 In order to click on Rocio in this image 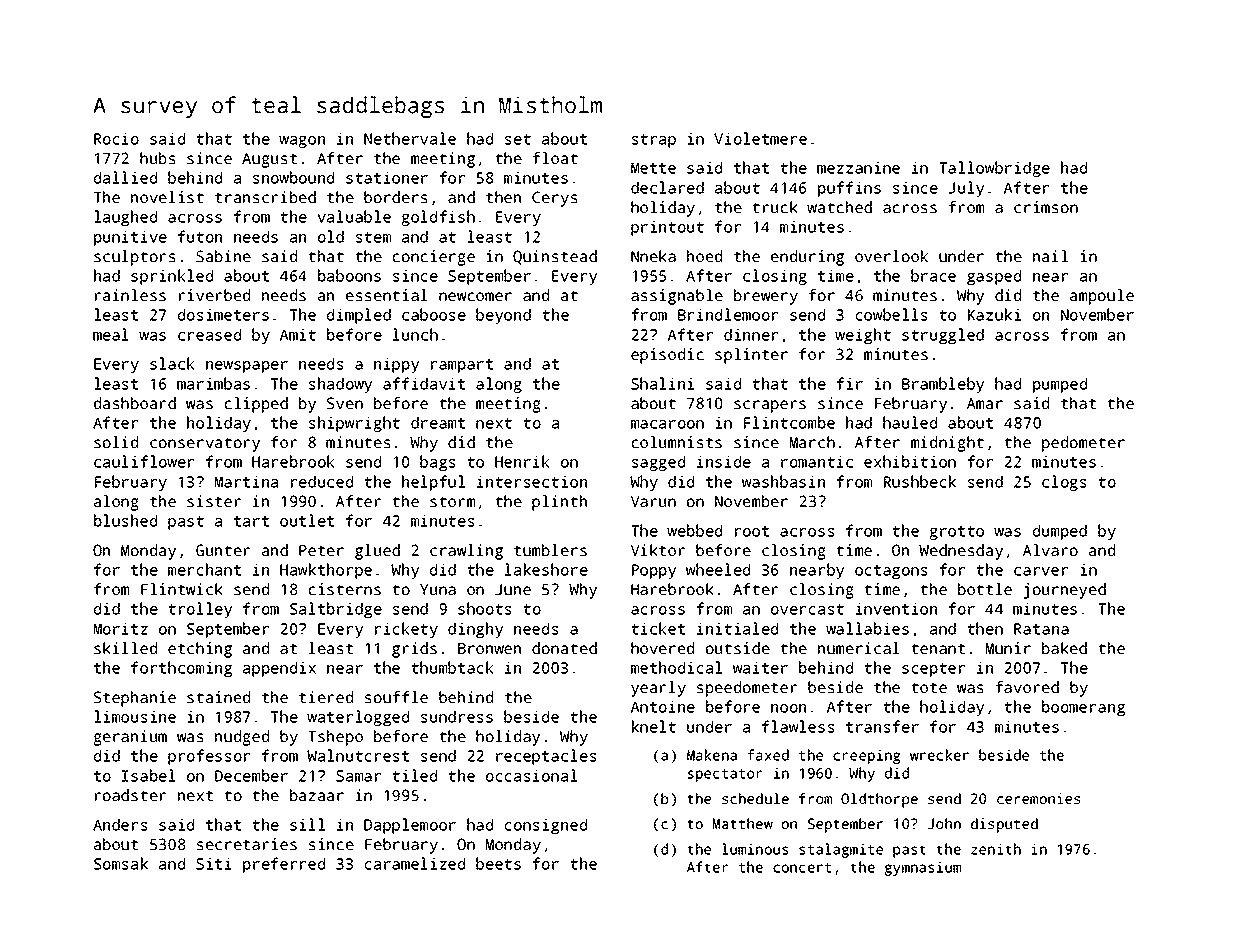, I will do `click(116, 138)`.
